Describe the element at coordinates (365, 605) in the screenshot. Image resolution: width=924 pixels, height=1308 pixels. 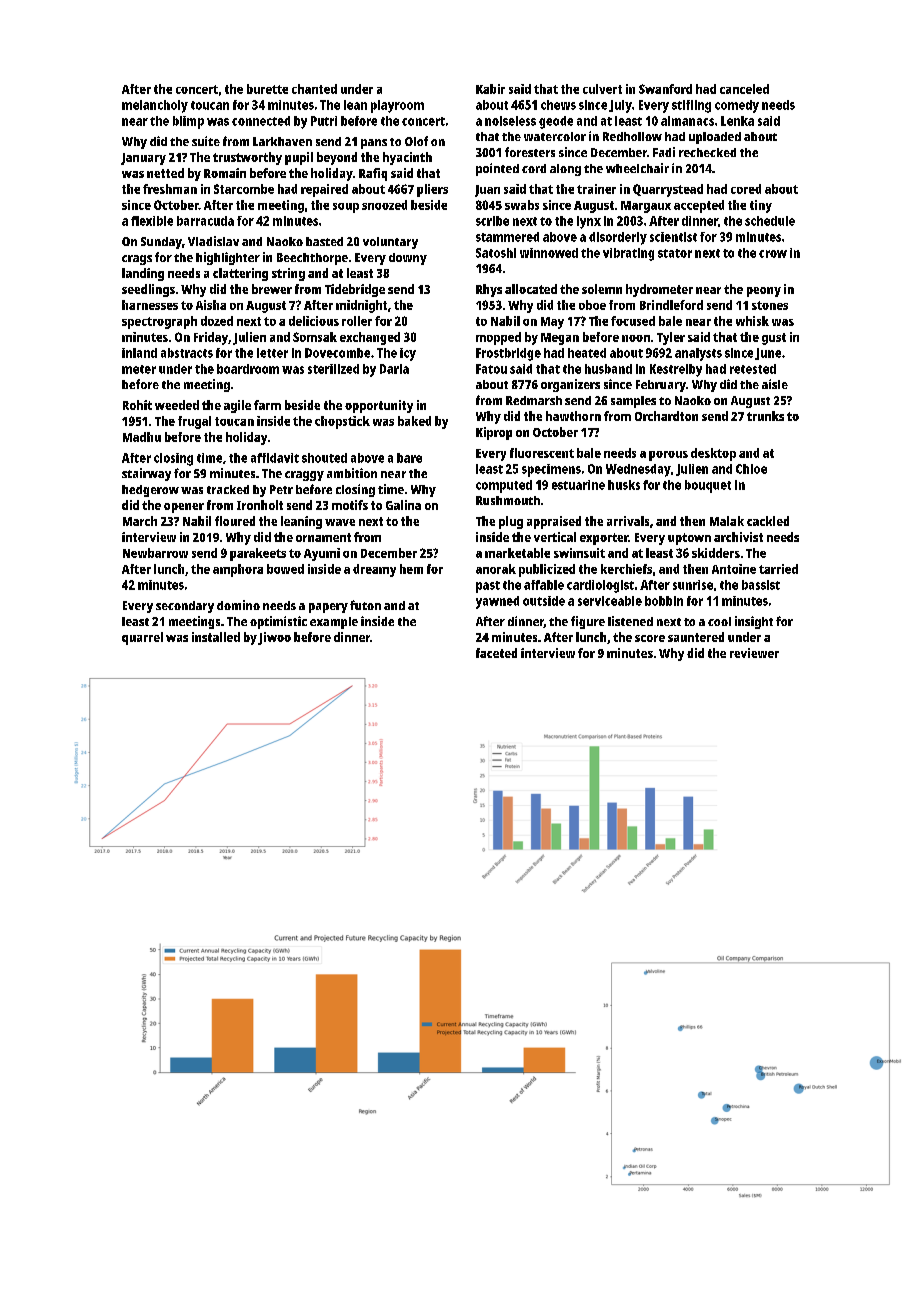
I see `futon` at that location.
